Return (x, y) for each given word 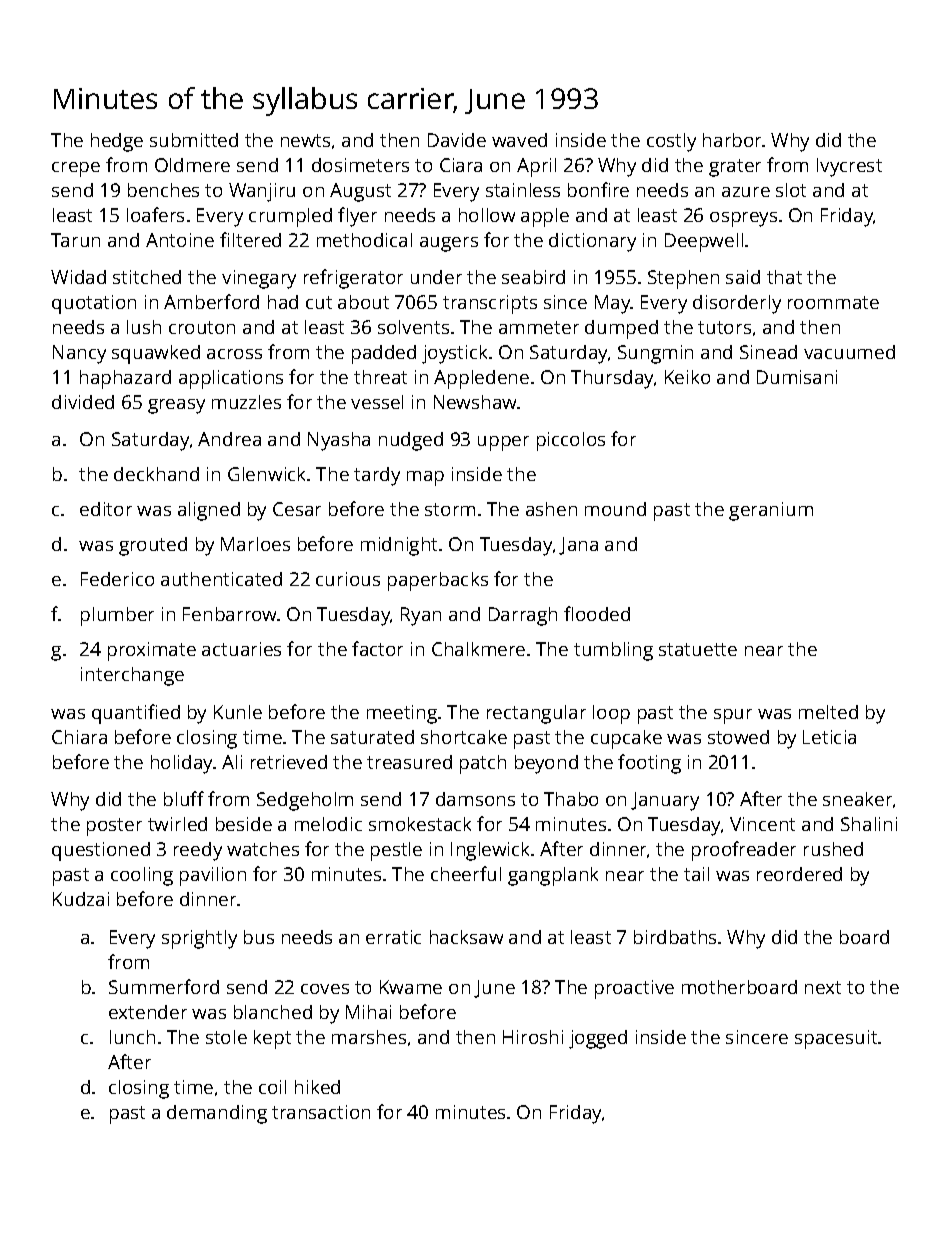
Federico (117, 579)
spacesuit (836, 1039)
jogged (598, 1039)
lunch (132, 1037)
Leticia (829, 737)
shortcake (464, 737)
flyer (357, 217)
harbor (733, 140)
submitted (194, 140)
